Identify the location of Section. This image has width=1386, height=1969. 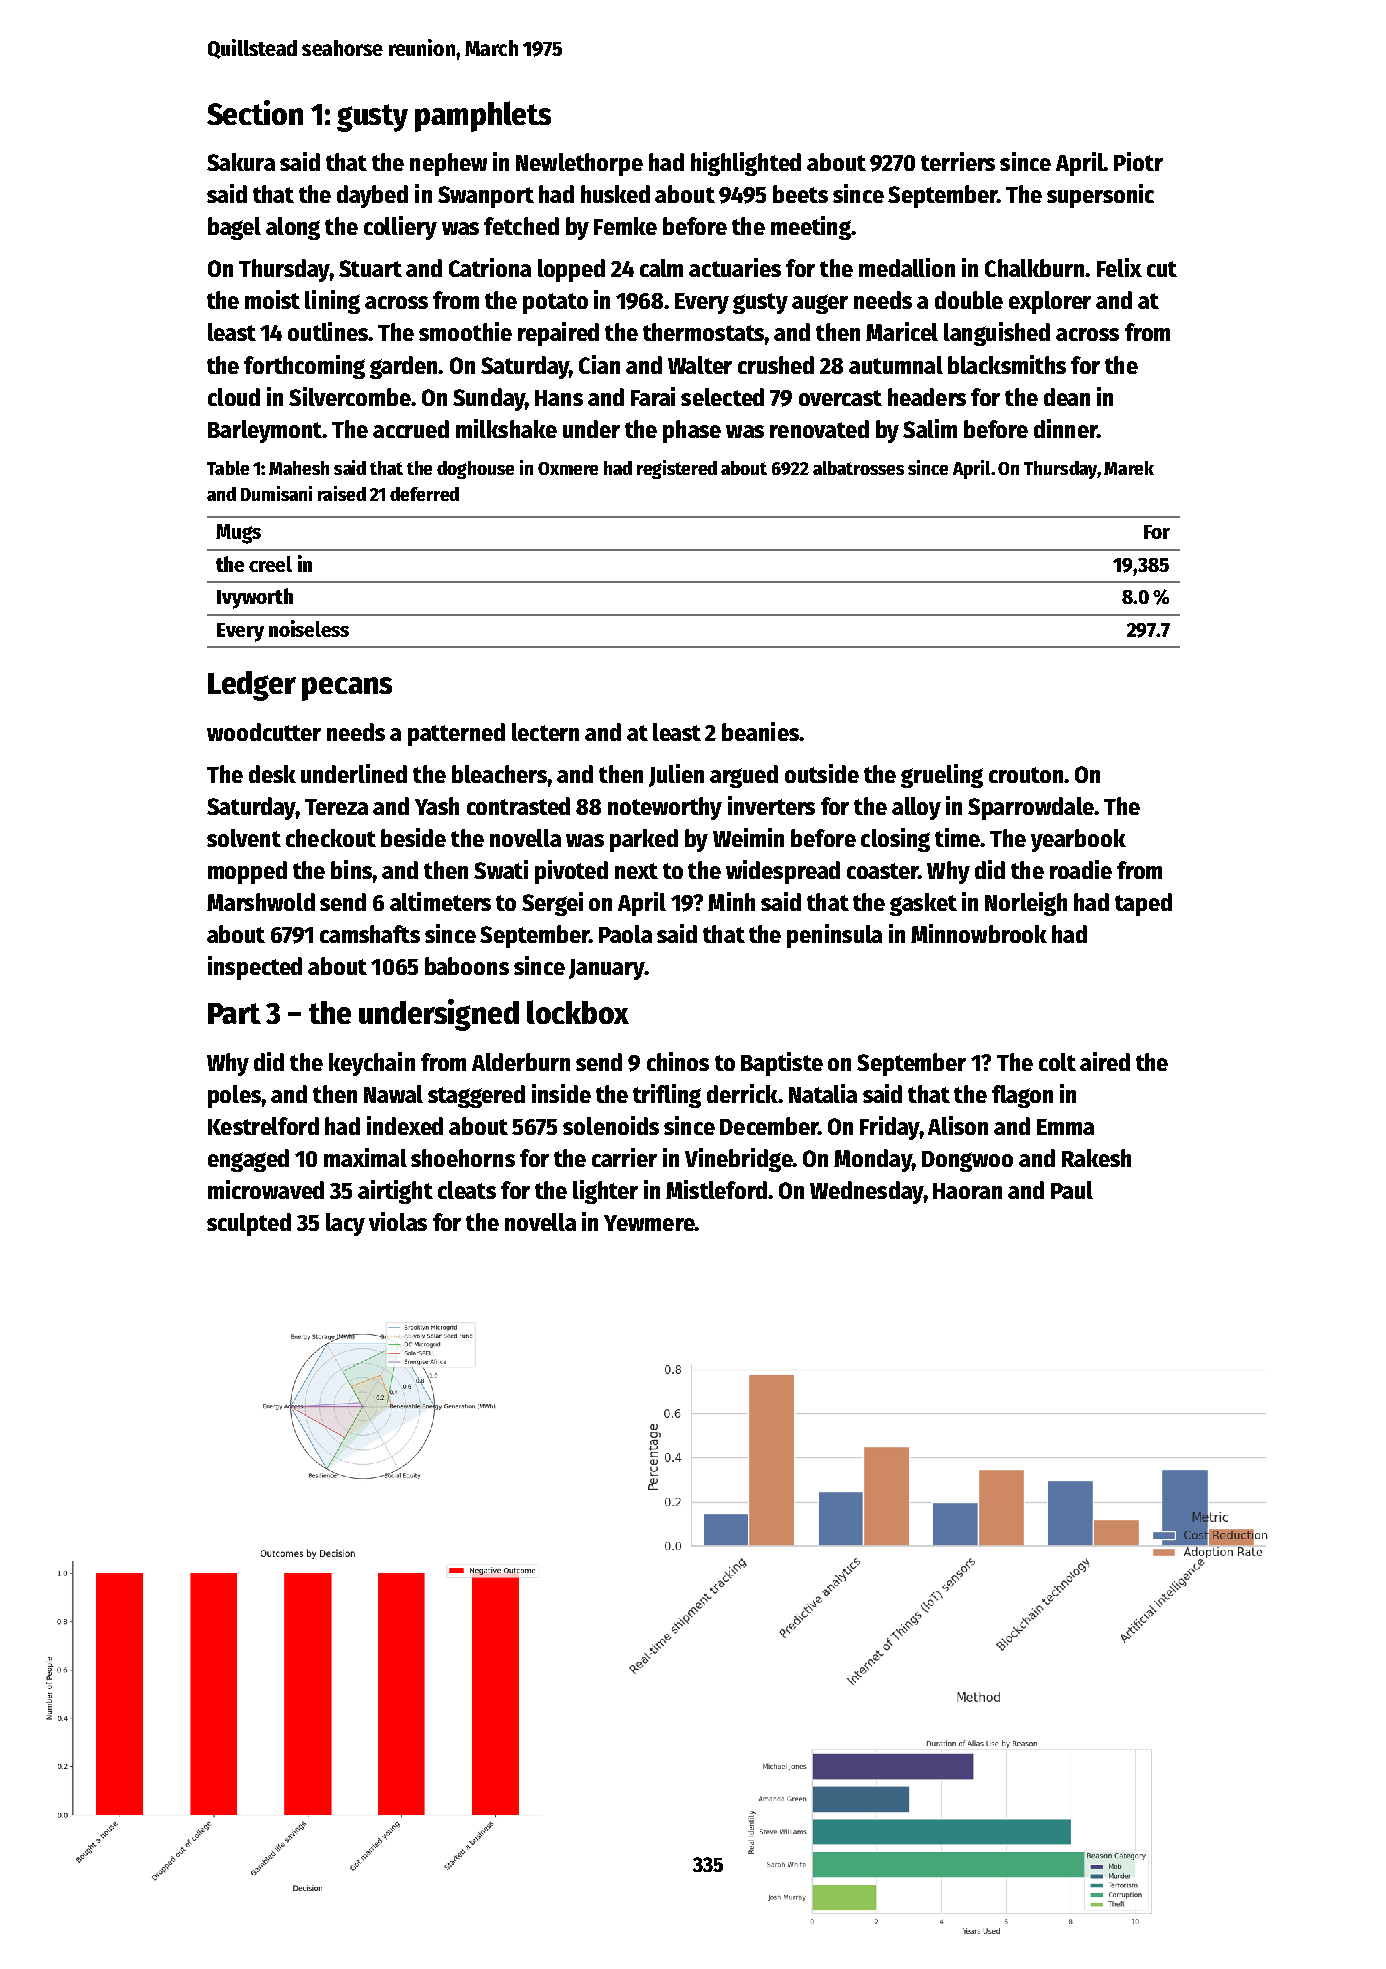
(255, 112).
